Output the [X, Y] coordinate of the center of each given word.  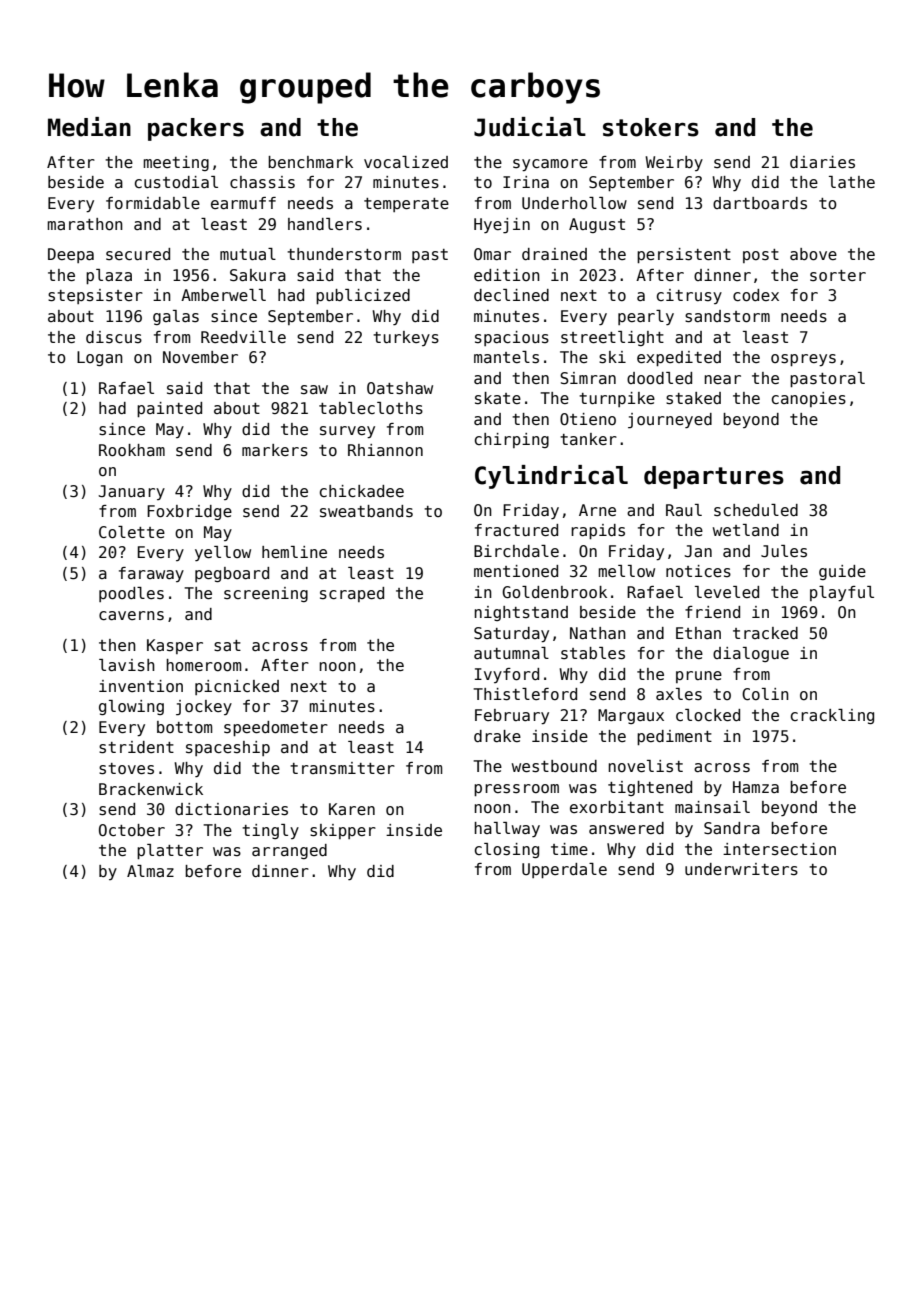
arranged [289, 851]
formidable [153, 203]
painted [169, 409]
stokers [651, 127]
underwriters [741, 869]
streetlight [612, 338]
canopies [809, 399]
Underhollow [574, 203]
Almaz [150, 871]
